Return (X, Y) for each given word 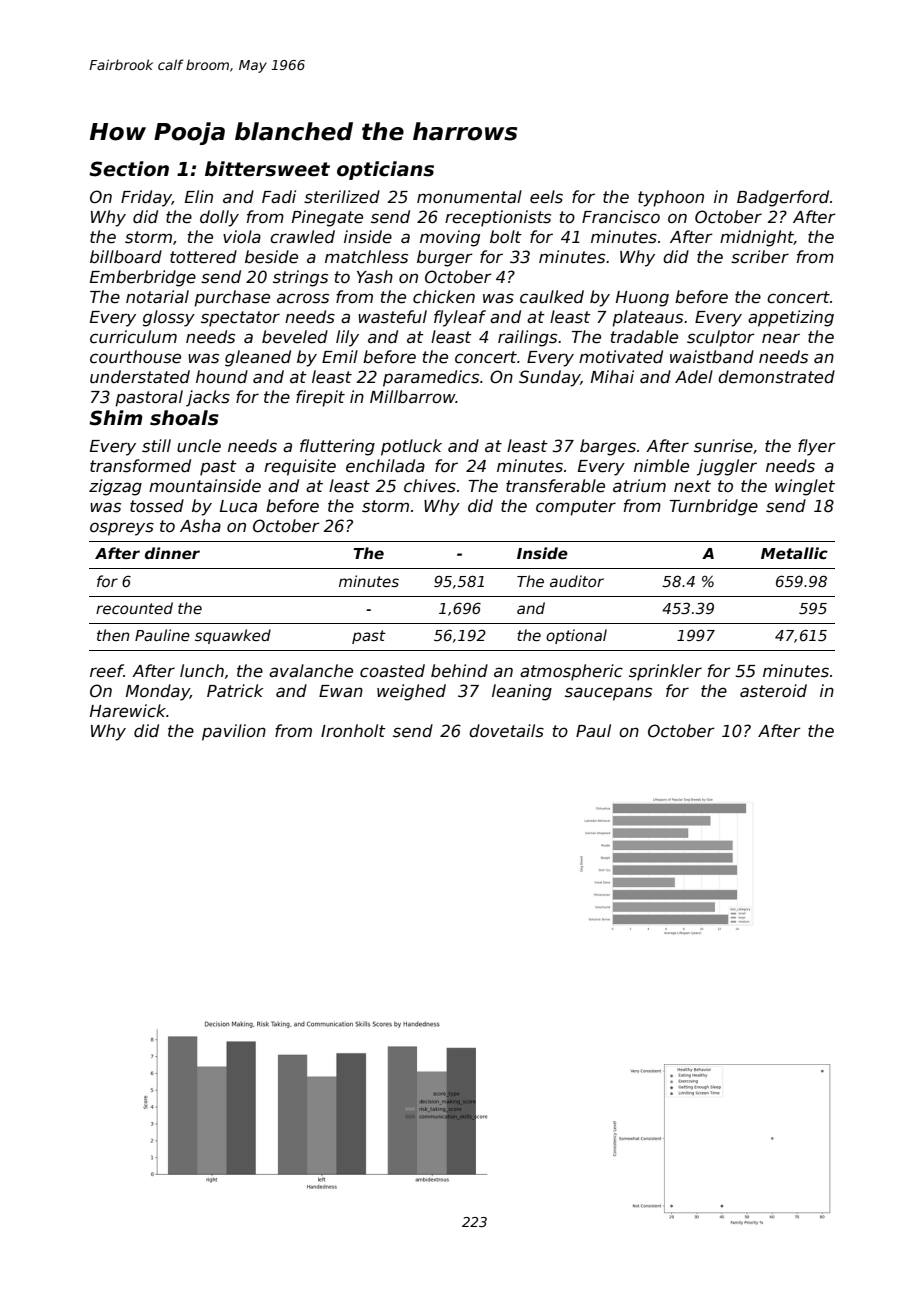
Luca (238, 506)
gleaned (258, 358)
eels (546, 197)
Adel (694, 377)
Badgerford (783, 198)
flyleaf (460, 318)
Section (129, 169)
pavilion (234, 732)
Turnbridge (713, 507)
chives (430, 486)
